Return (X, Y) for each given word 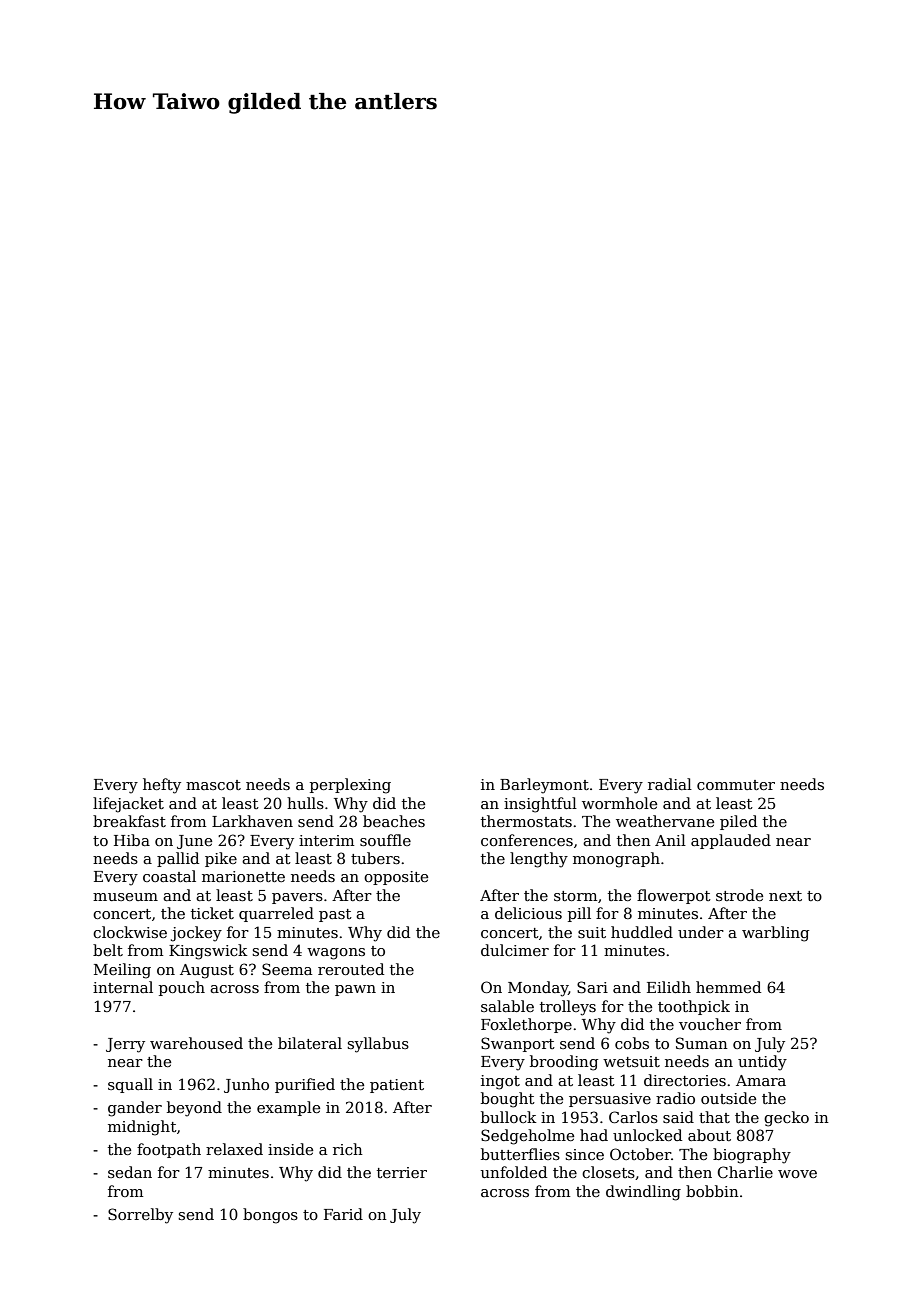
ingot (500, 1082)
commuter (736, 785)
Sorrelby (140, 1216)
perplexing (350, 786)
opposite (396, 878)
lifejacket (128, 805)
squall (130, 1085)
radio (675, 1098)
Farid (343, 1214)
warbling (775, 934)
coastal (169, 876)
